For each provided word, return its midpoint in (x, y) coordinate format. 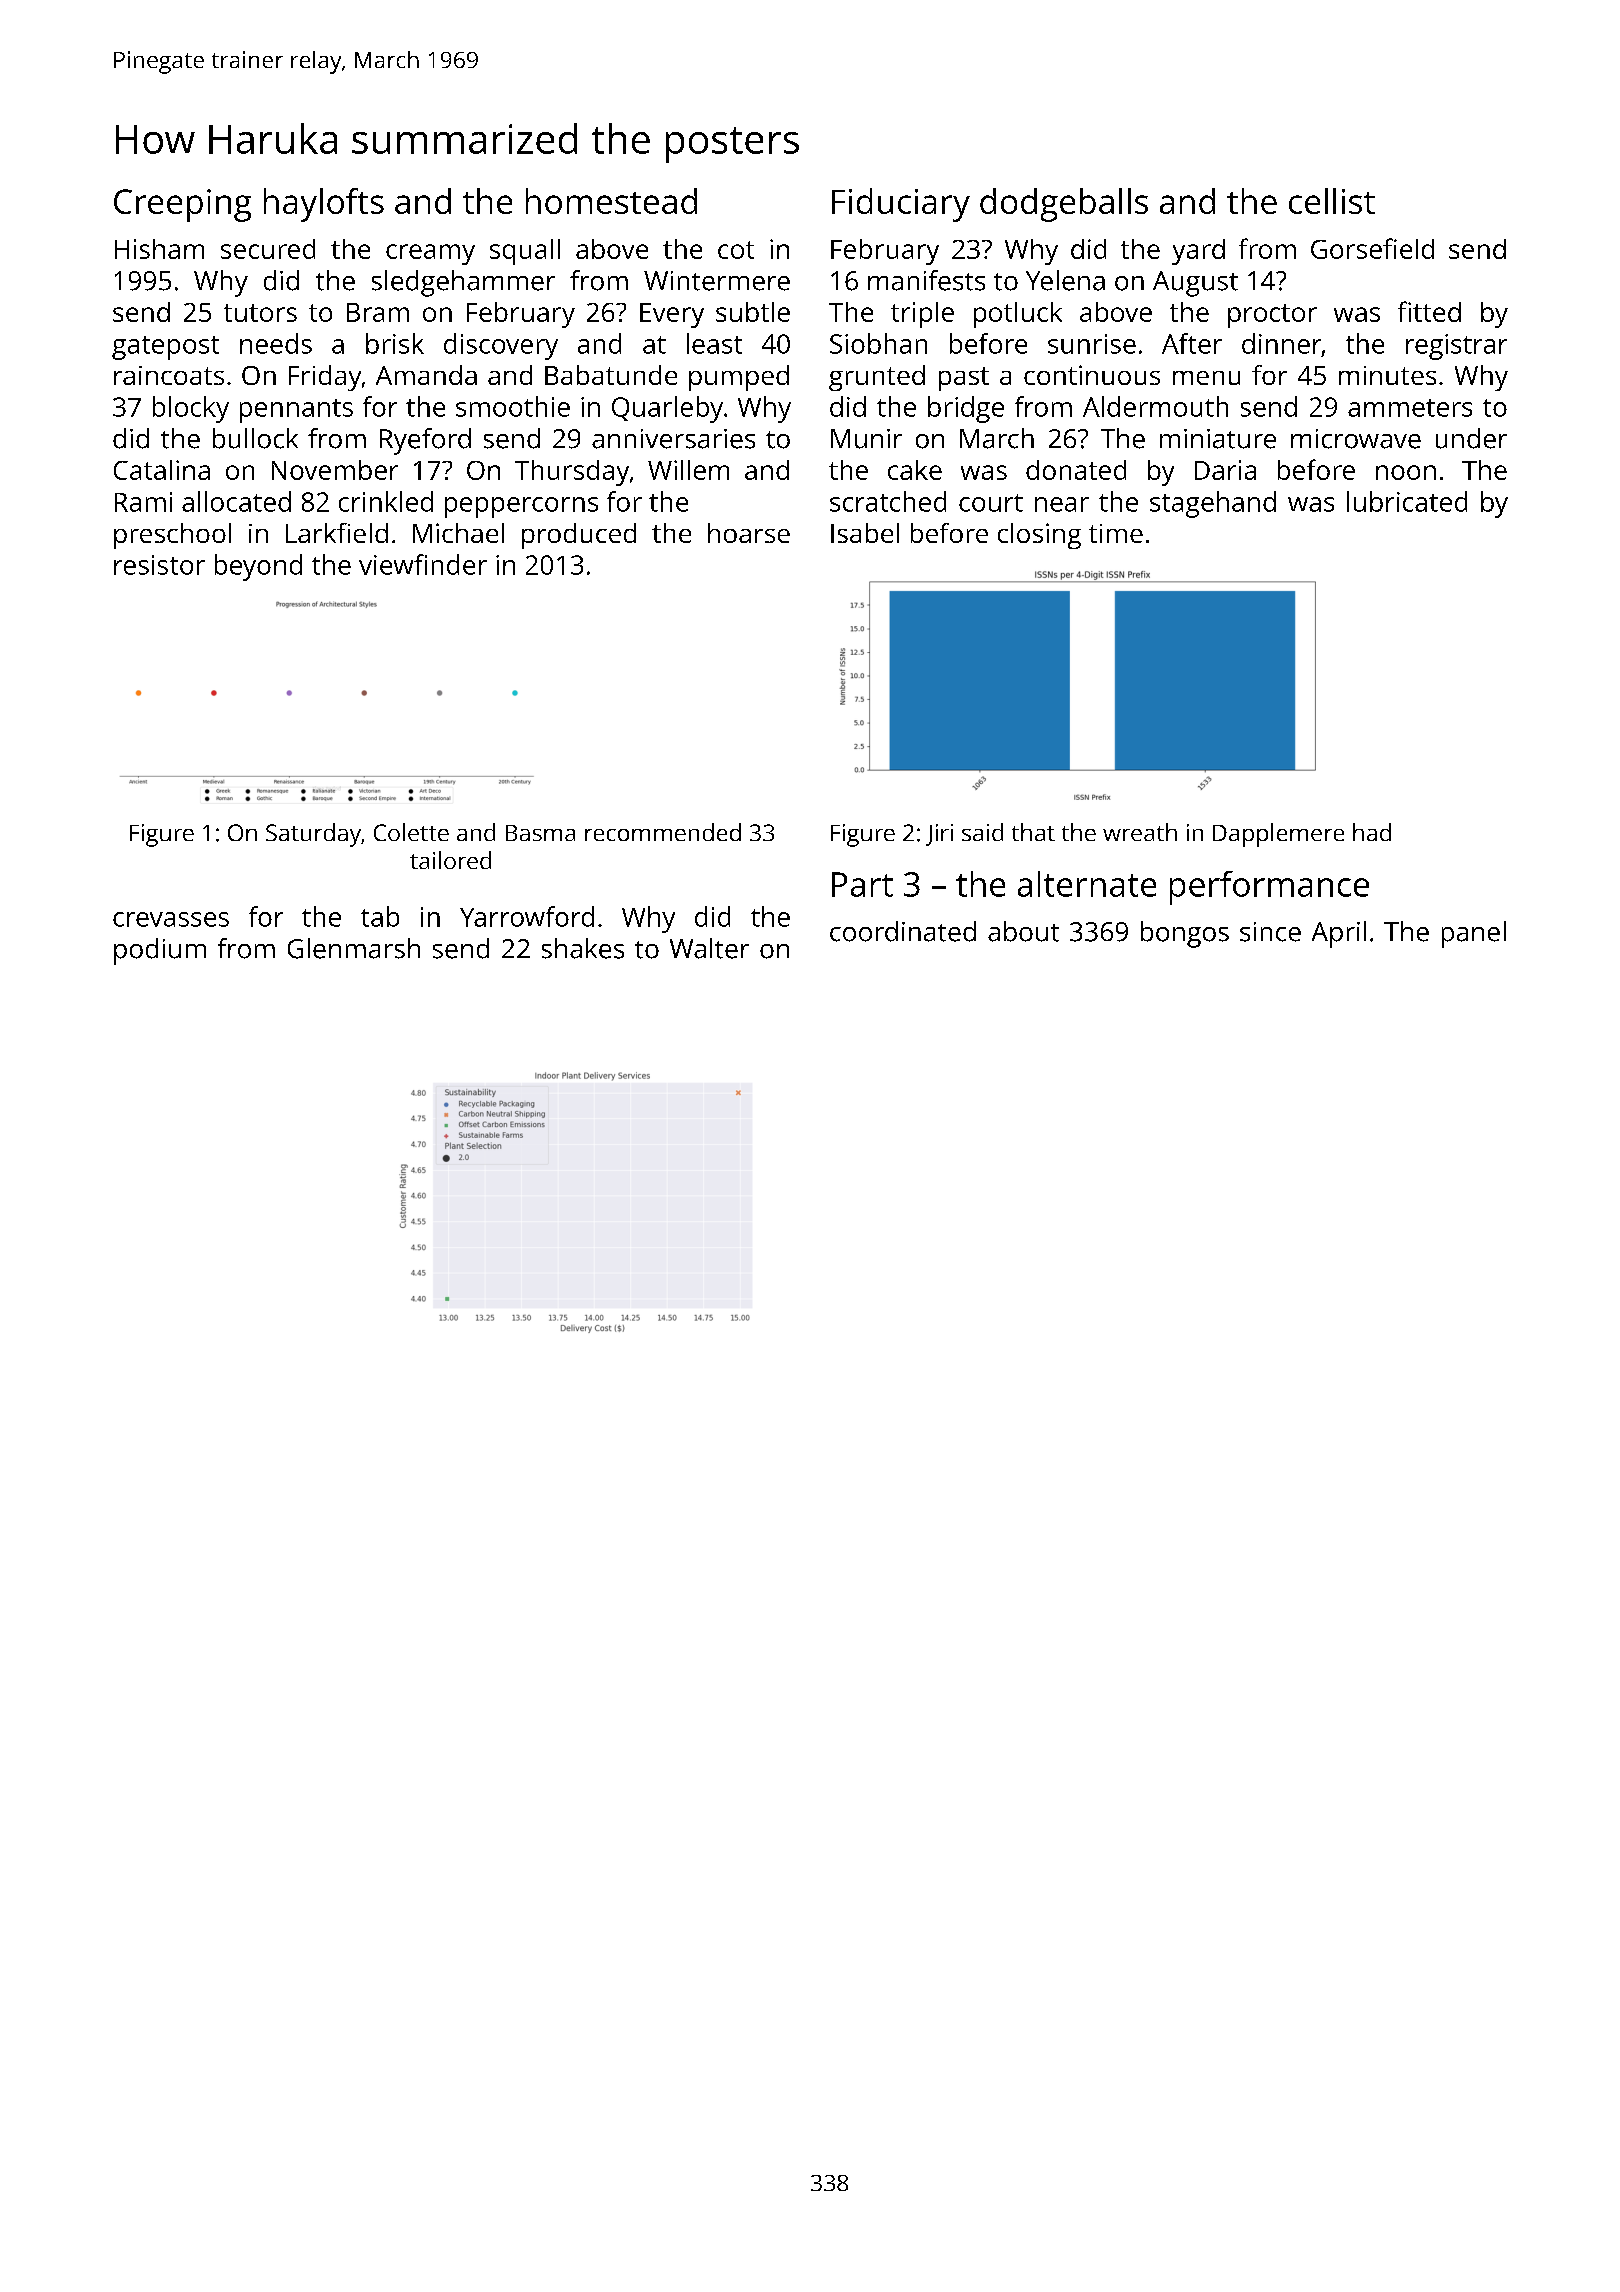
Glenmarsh (354, 948)
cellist (1332, 201)
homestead (611, 201)
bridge (966, 409)
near (1062, 504)
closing (1039, 536)
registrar (1456, 347)
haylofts (324, 205)
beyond (258, 567)
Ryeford (425, 441)
